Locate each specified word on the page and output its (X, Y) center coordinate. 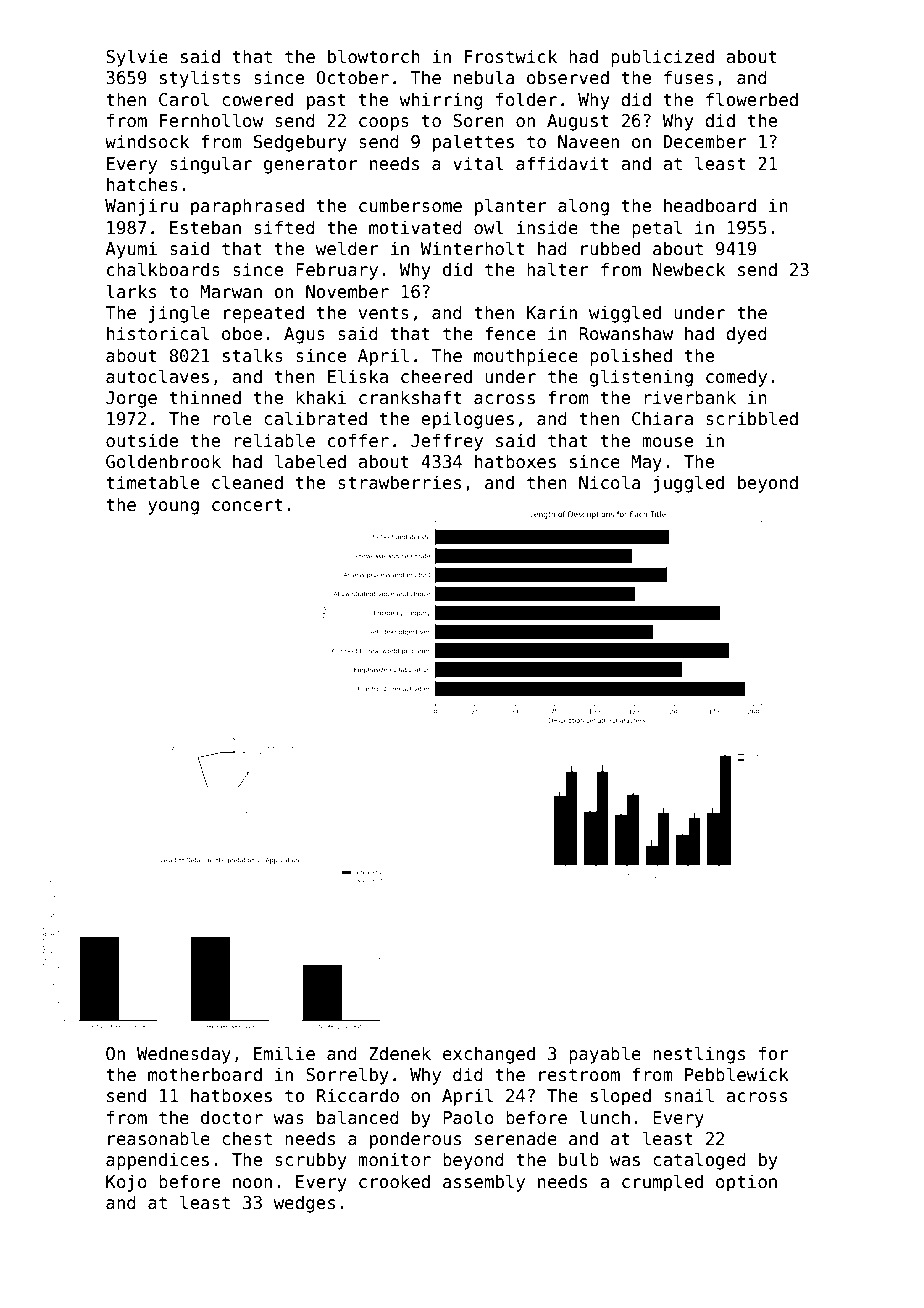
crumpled (662, 1183)
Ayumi (131, 250)
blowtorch (374, 56)
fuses (689, 77)
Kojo (126, 1183)
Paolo (468, 1117)
